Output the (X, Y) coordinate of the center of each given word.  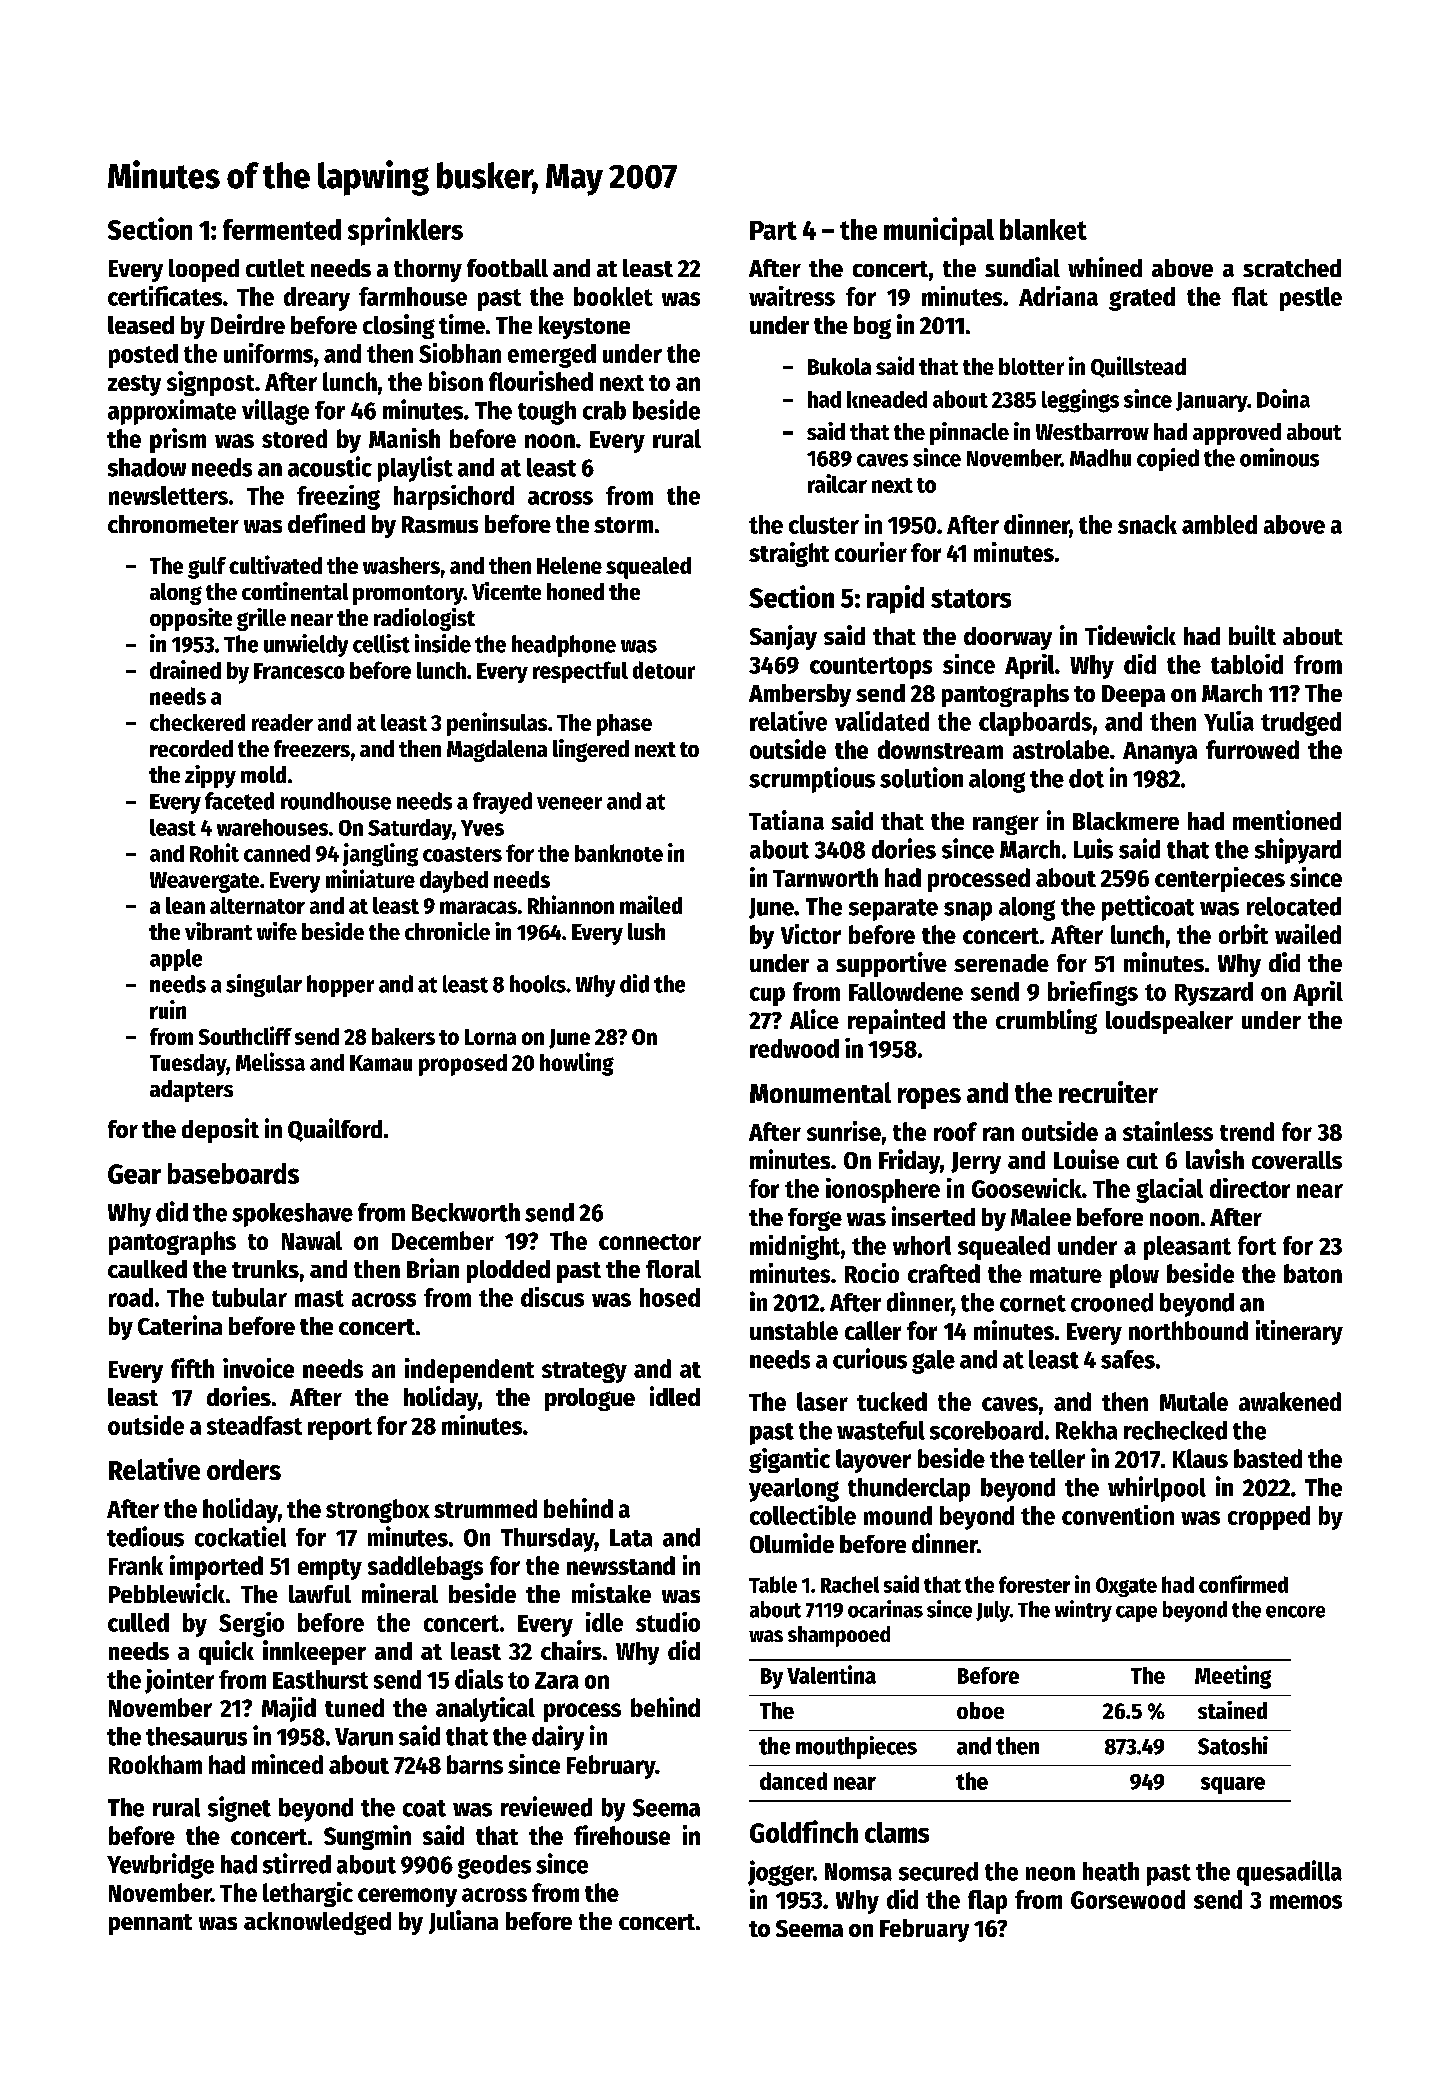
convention (1118, 1515)
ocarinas (885, 1609)
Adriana (1058, 296)
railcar (837, 483)
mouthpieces (856, 1747)
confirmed (1243, 1584)
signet (239, 1809)
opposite (191, 619)
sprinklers (405, 231)
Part (773, 230)
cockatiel (240, 1536)
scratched (1292, 268)
